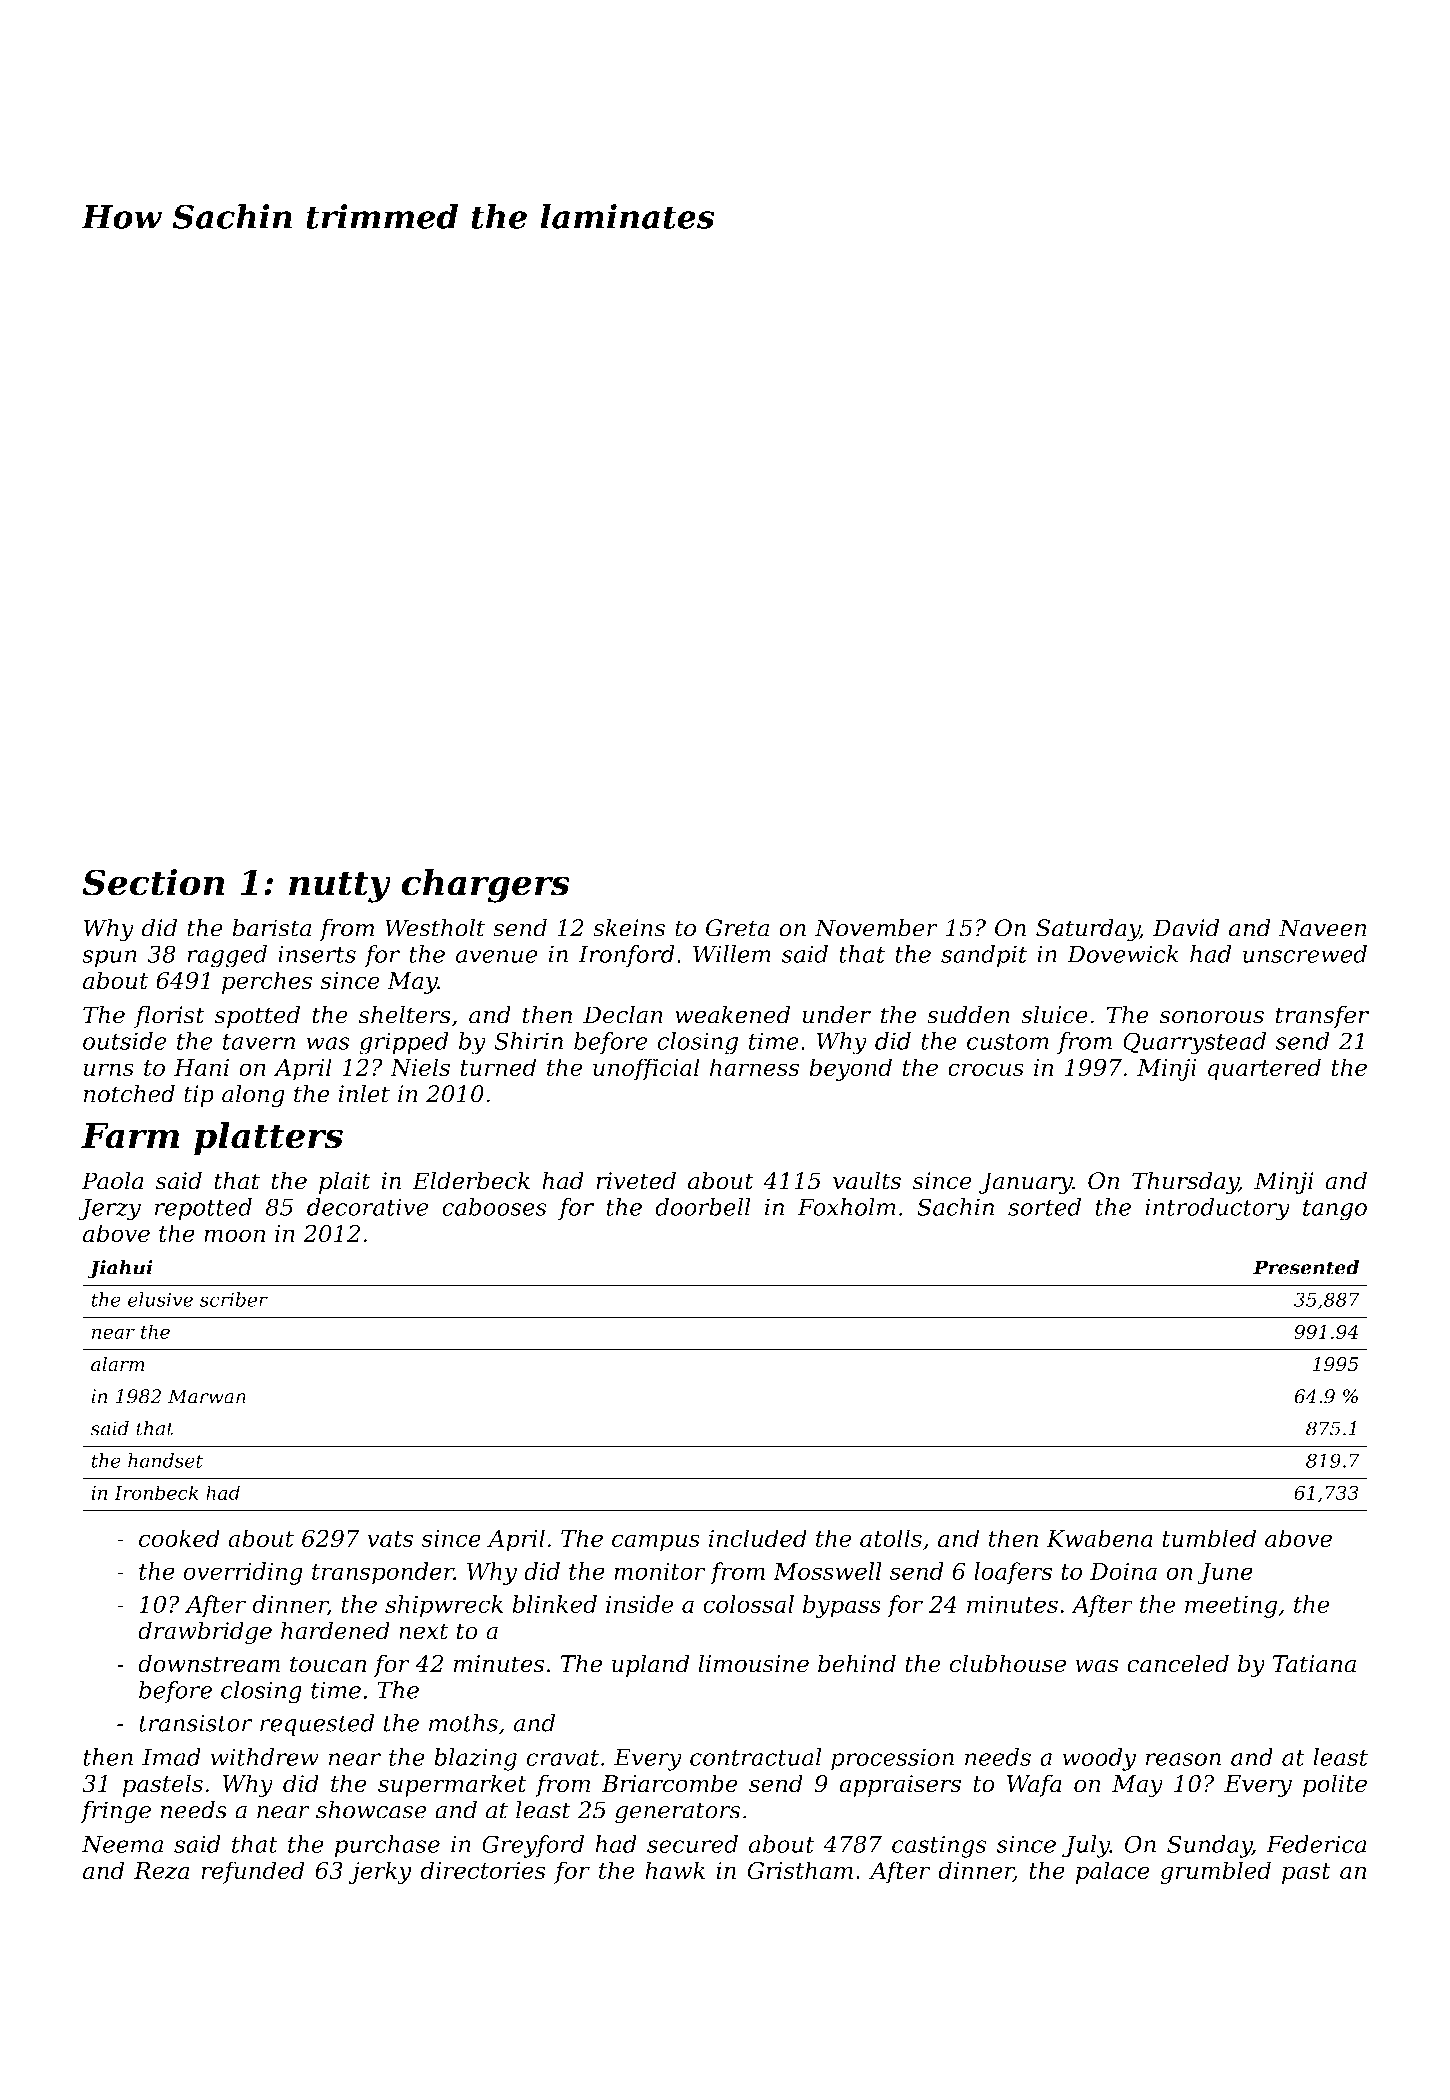 Image resolution: width=1450 pixels, height=2100 pixels. I want to click on ragged, so click(227, 956).
